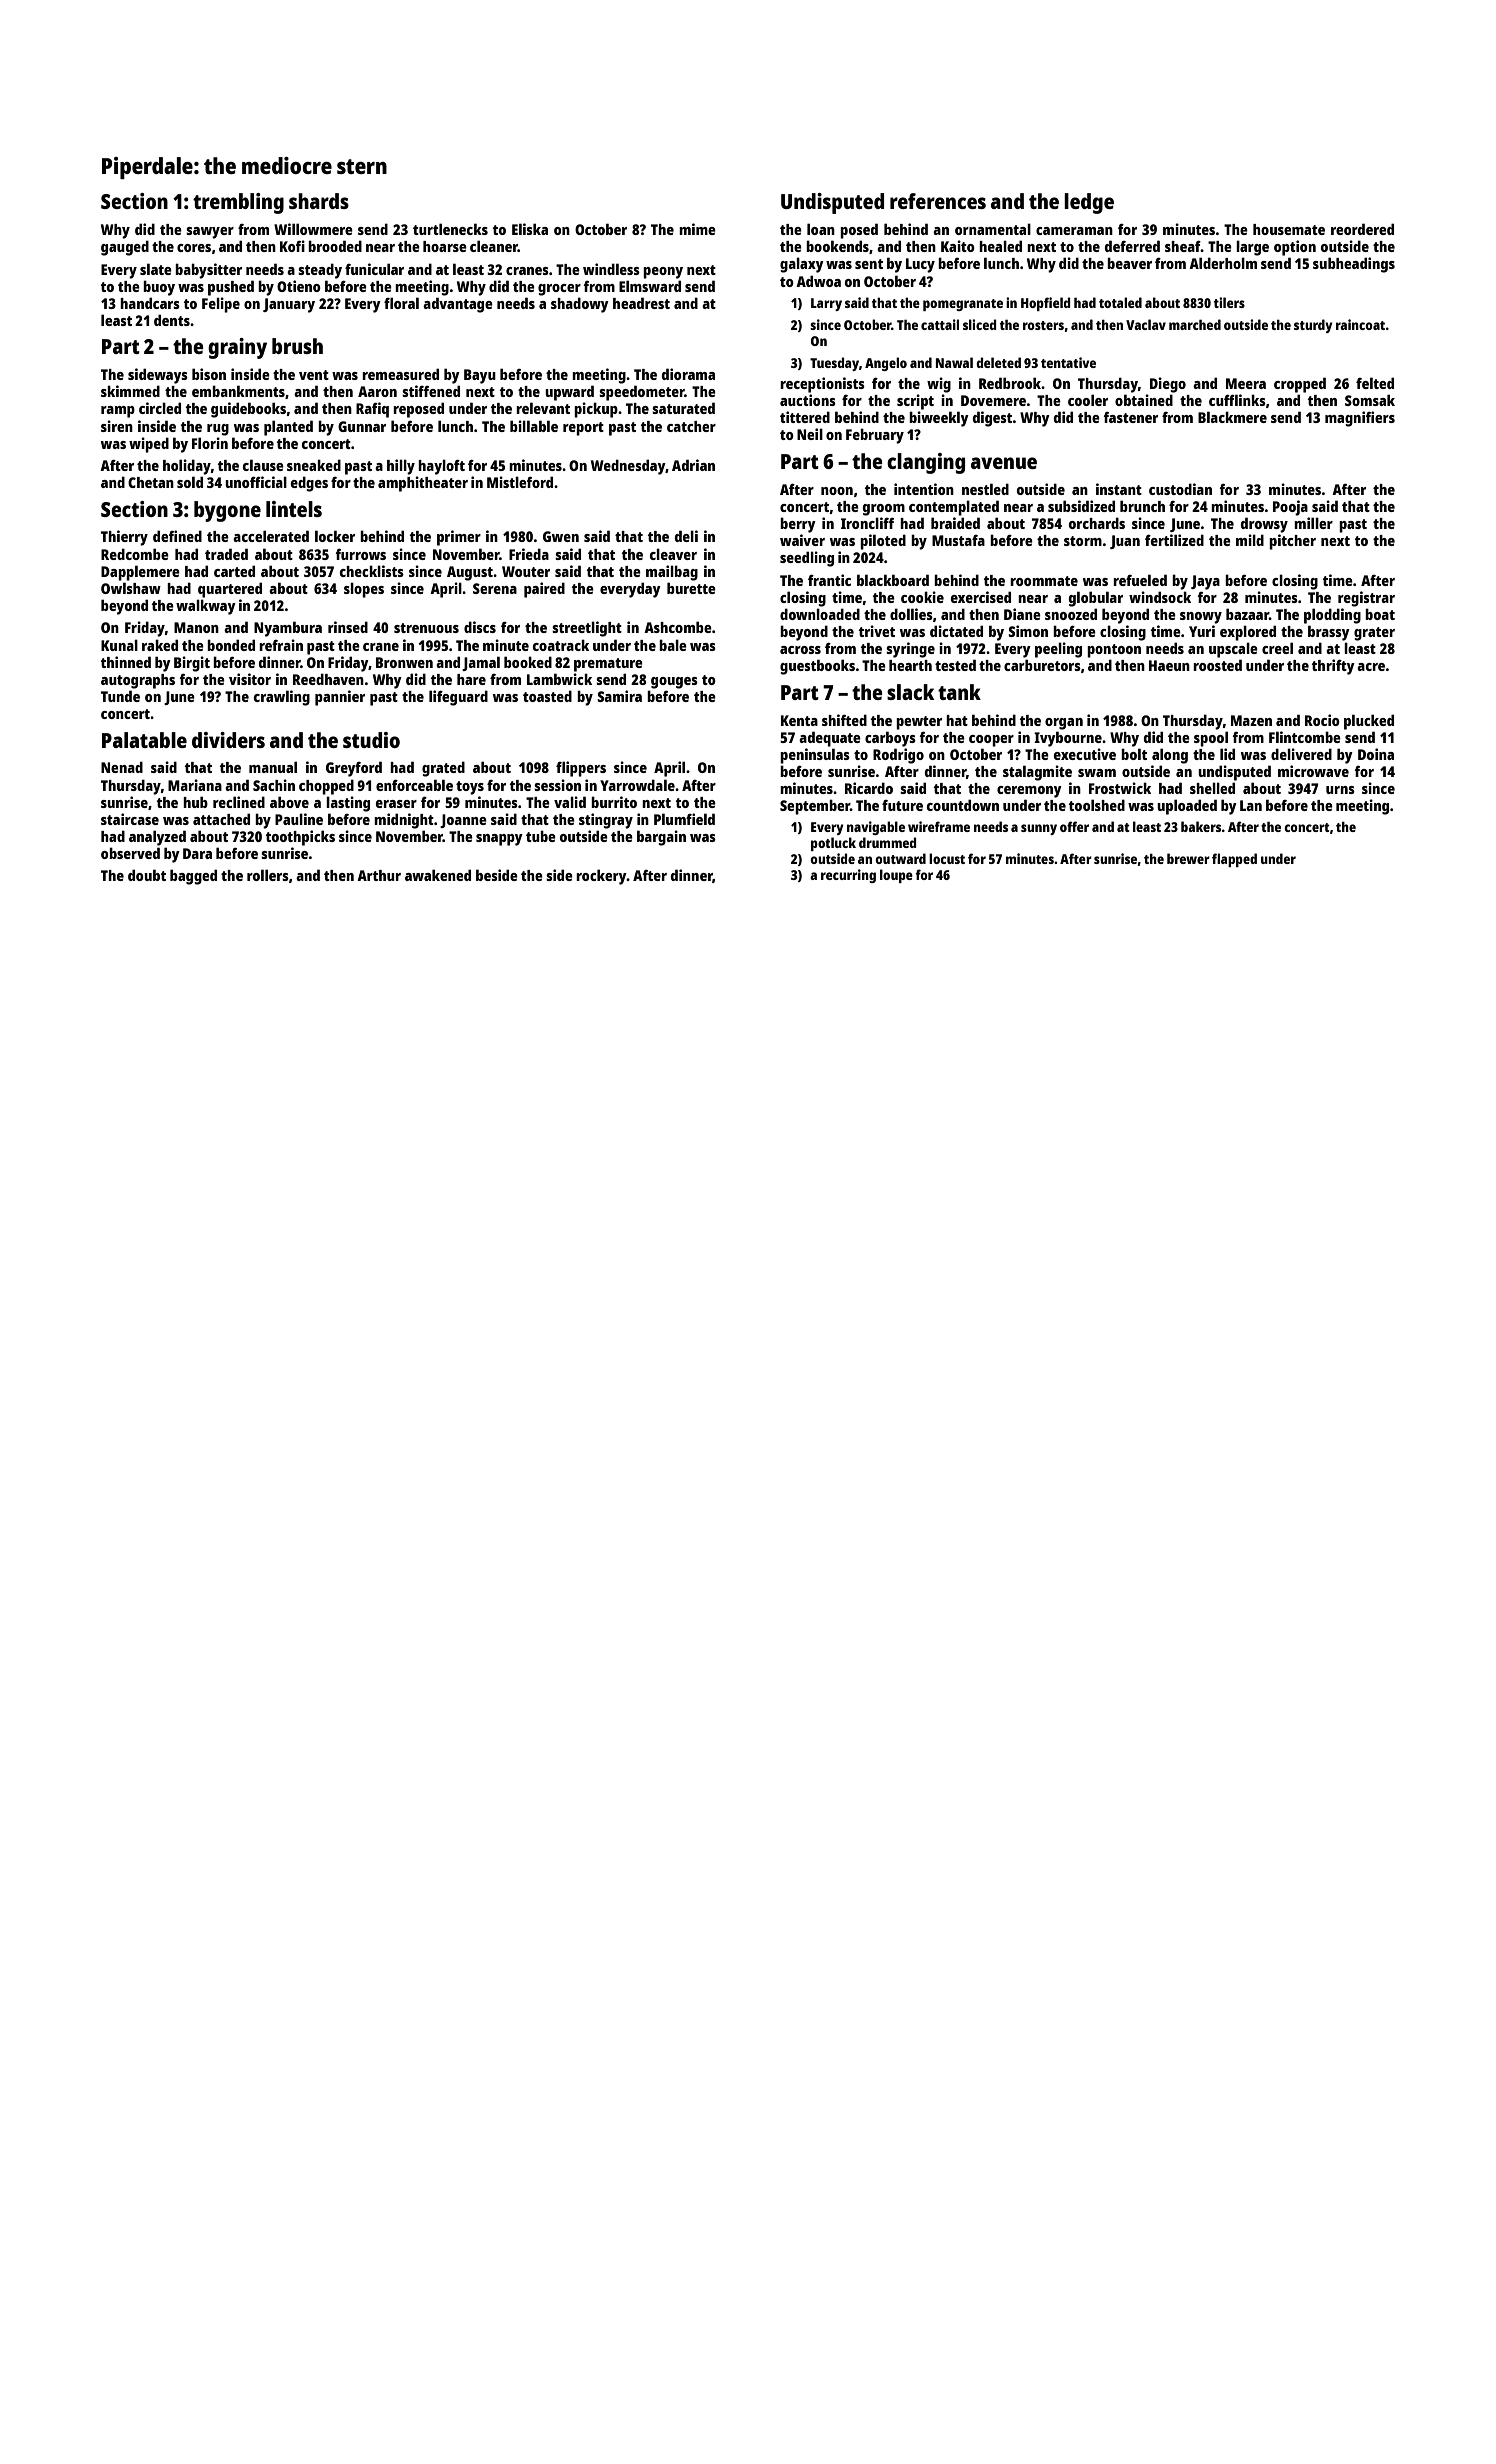 The height and width of the image is (2464, 1496). Describe the element at coordinates (319, 201) in the image. I see `shards` at that location.
